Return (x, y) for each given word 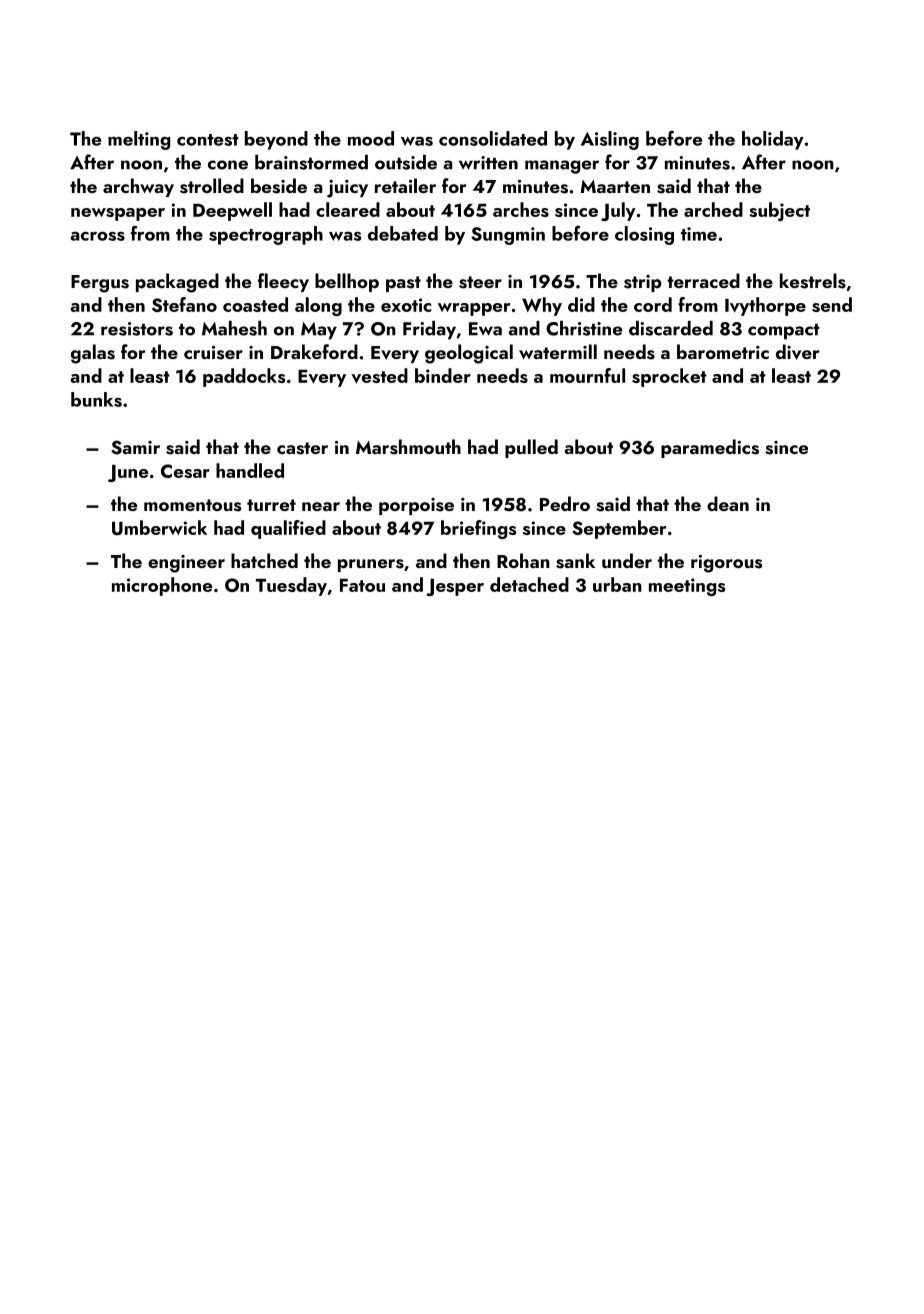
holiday (773, 140)
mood (371, 138)
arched (713, 209)
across (98, 236)
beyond (276, 140)
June (128, 473)
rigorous (726, 564)
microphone (162, 586)
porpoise (416, 506)
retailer (405, 185)
